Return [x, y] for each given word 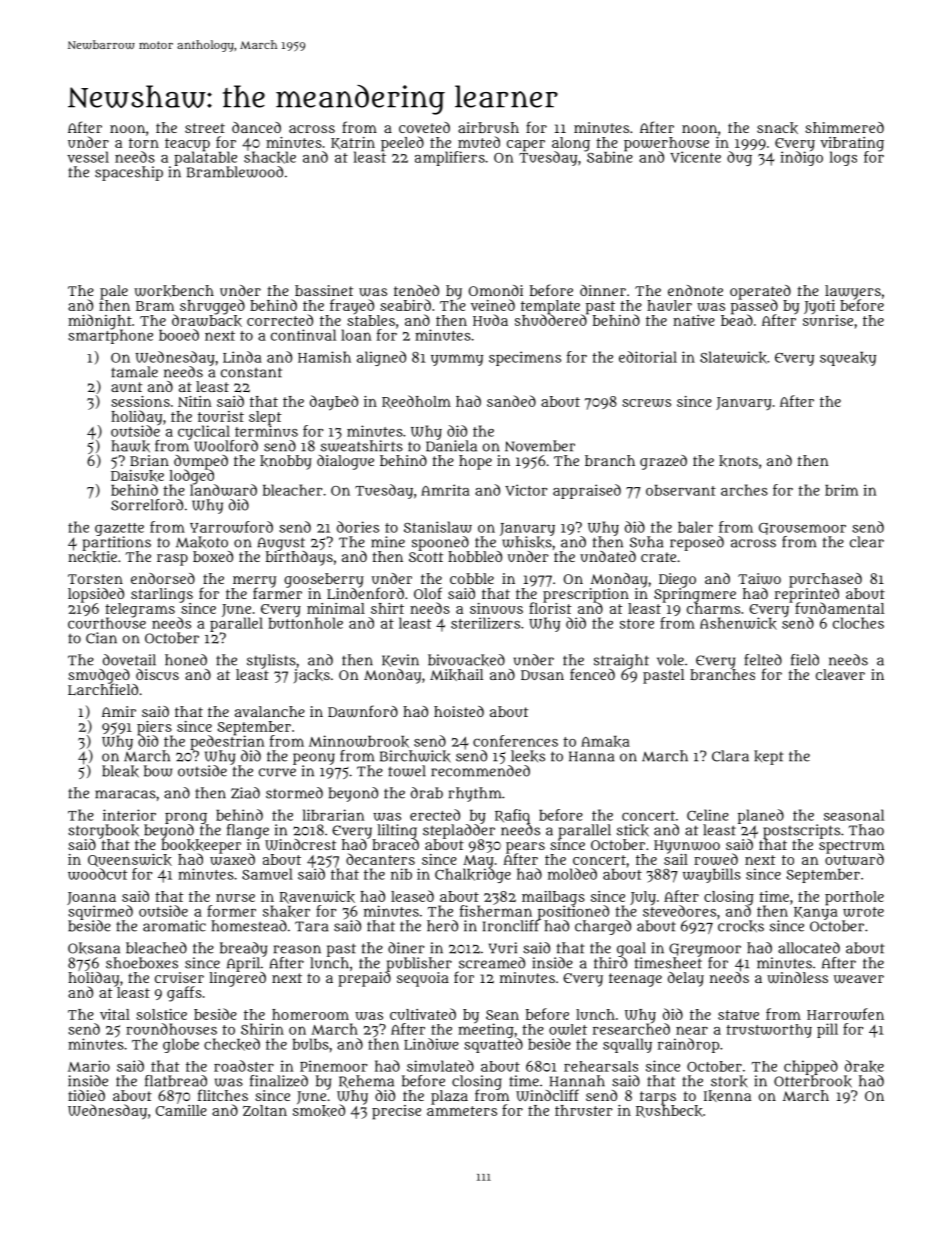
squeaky [848, 359]
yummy [457, 360]
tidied [86, 1095]
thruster [584, 1110]
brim [841, 490]
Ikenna [727, 1096]
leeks [528, 756]
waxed [232, 859]
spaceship [129, 173]
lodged [192, 476]
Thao [866, 830]
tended [416, 290]
